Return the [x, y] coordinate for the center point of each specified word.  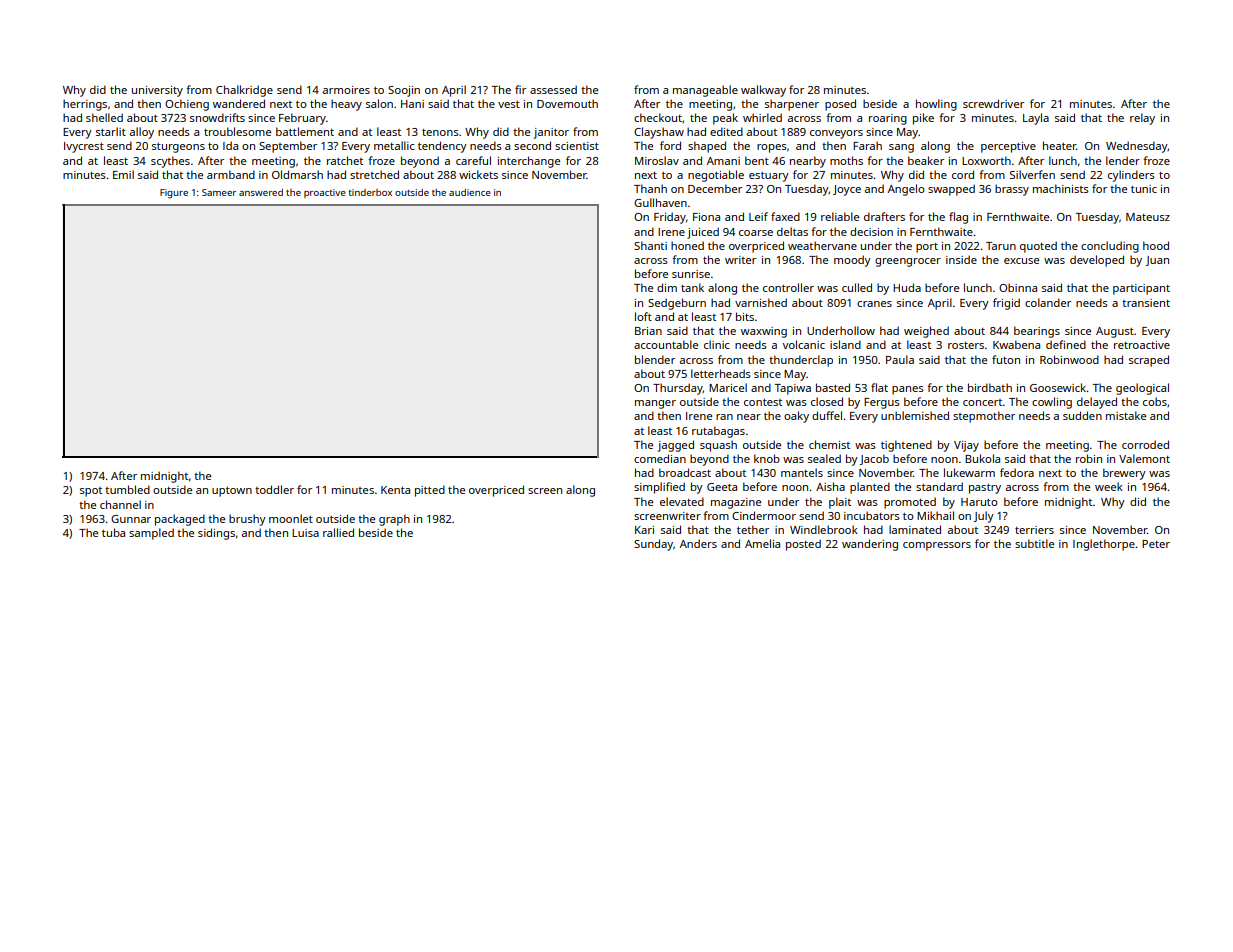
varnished [761, 302]
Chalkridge [244, 91]
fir [520, 89]
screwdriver [993, 103]
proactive [325, 193]
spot [91, 492]
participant [1141, 289]
